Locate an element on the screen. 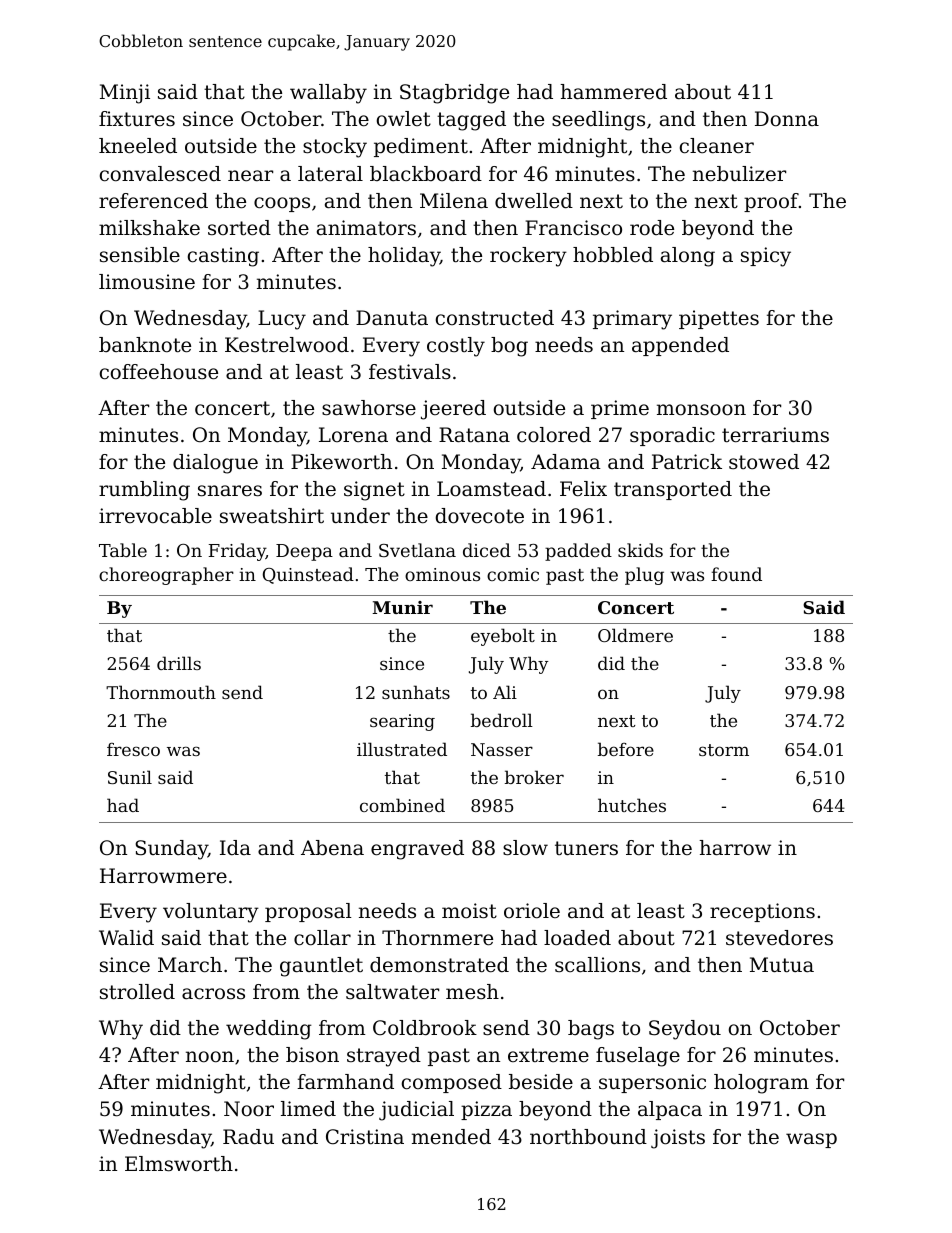 The width and height of the screenshot is (952, 1233). owlet is located at coordinates (404, 119).
